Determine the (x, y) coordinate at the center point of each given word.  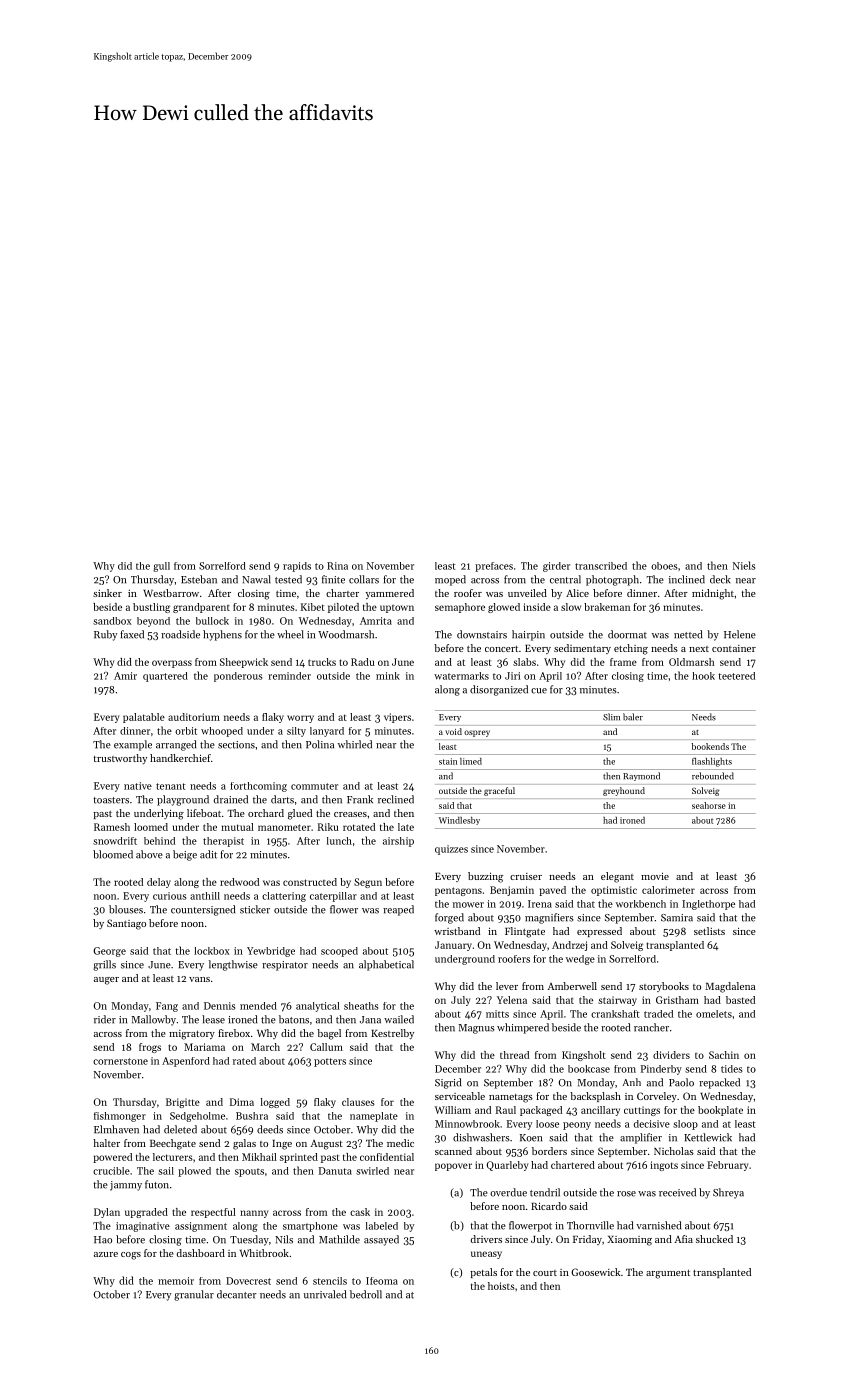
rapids (297, 567)
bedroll (366, 1294)
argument (668, 1274)
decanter (236, 1294)
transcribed (601, 566)
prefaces (494, 567)
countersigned (203, 910)
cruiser (526, 876)
